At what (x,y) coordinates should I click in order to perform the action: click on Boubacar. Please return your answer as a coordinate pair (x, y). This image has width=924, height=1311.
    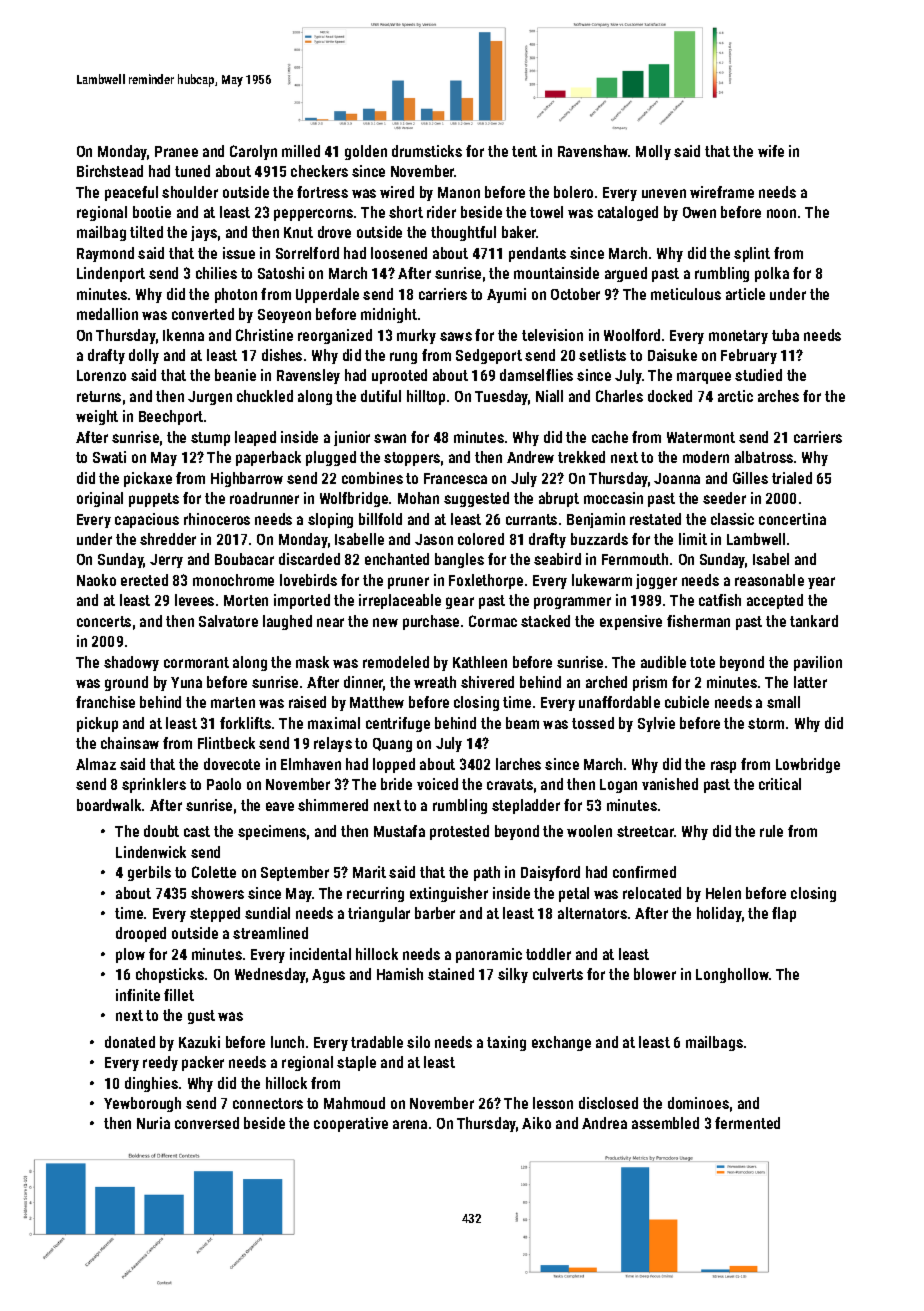
    Looking at the image, I should click on (244, 559).
